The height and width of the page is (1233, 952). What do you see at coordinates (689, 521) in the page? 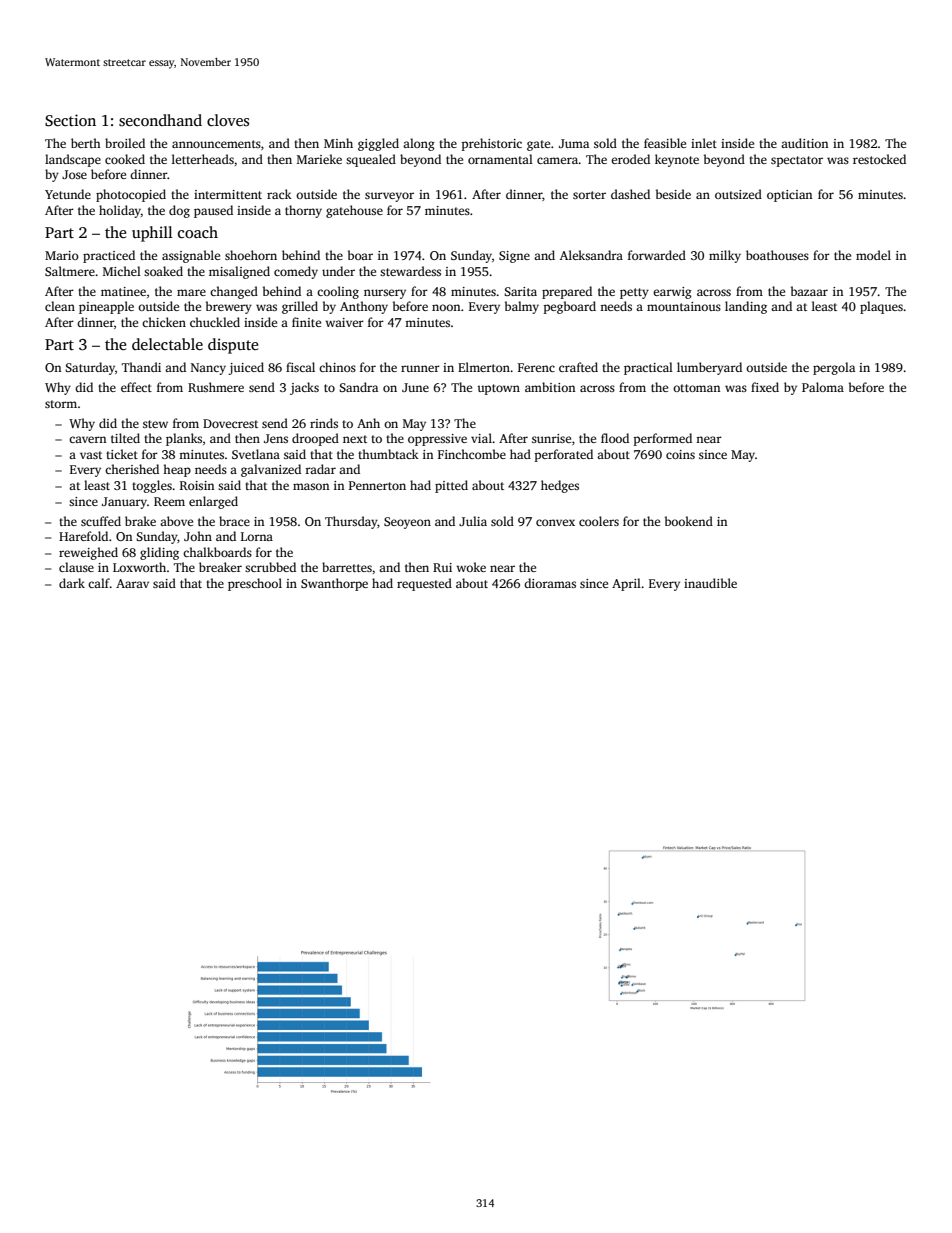
I see `bookend` at bounding box center [689, 521].
